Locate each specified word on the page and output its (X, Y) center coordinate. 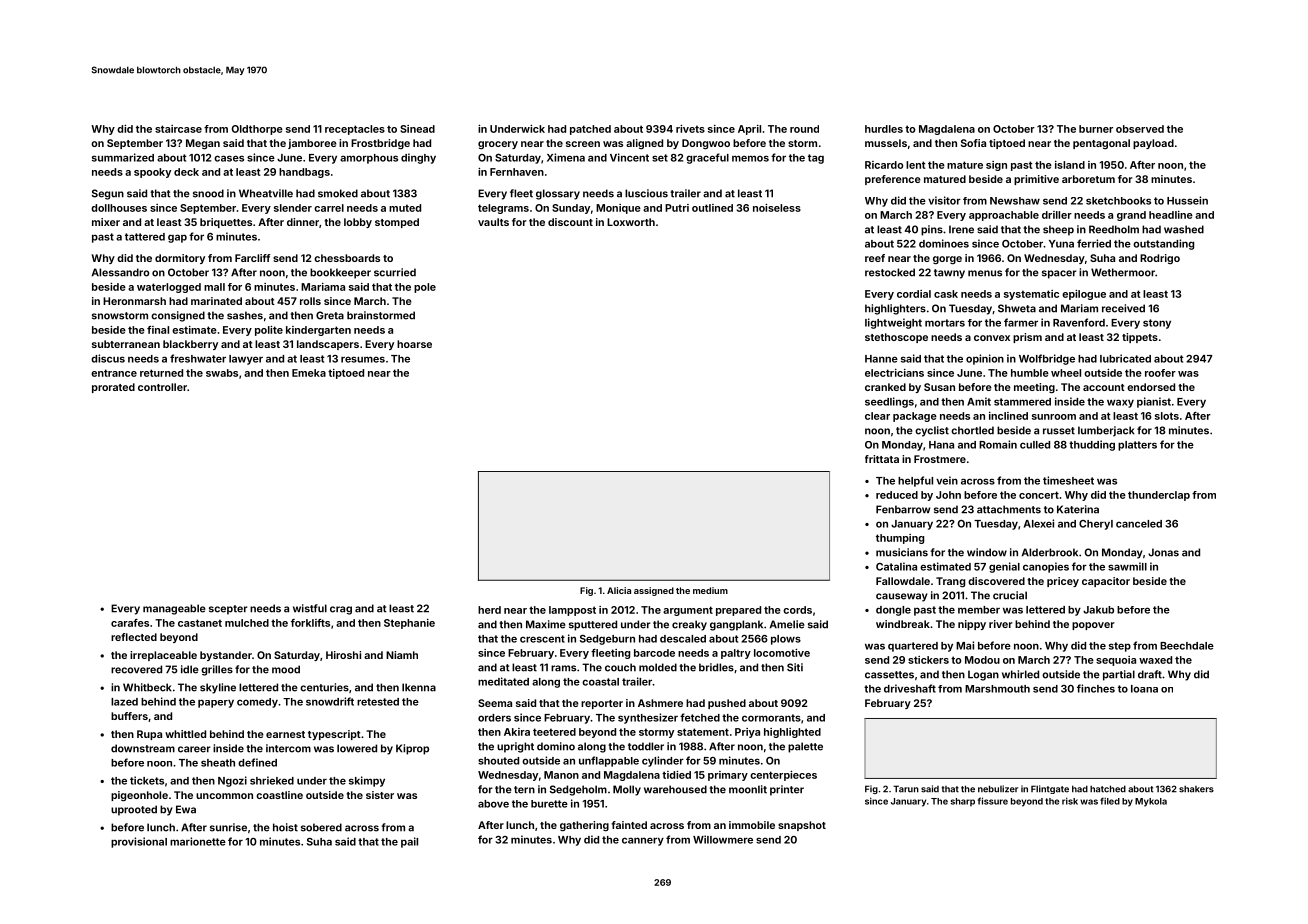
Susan (939, 387)
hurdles (884, 129)
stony (1157, 324)
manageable (174, 609)
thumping (900, 539)
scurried (395, 272)
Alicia (619, 590)
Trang (950, 582)
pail (409, 842)
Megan (203, 144)
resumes (363, 359)
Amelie (787, 624)
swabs (222, 373)
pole (425, 288)
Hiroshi (343, 655)
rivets (690, 129)
